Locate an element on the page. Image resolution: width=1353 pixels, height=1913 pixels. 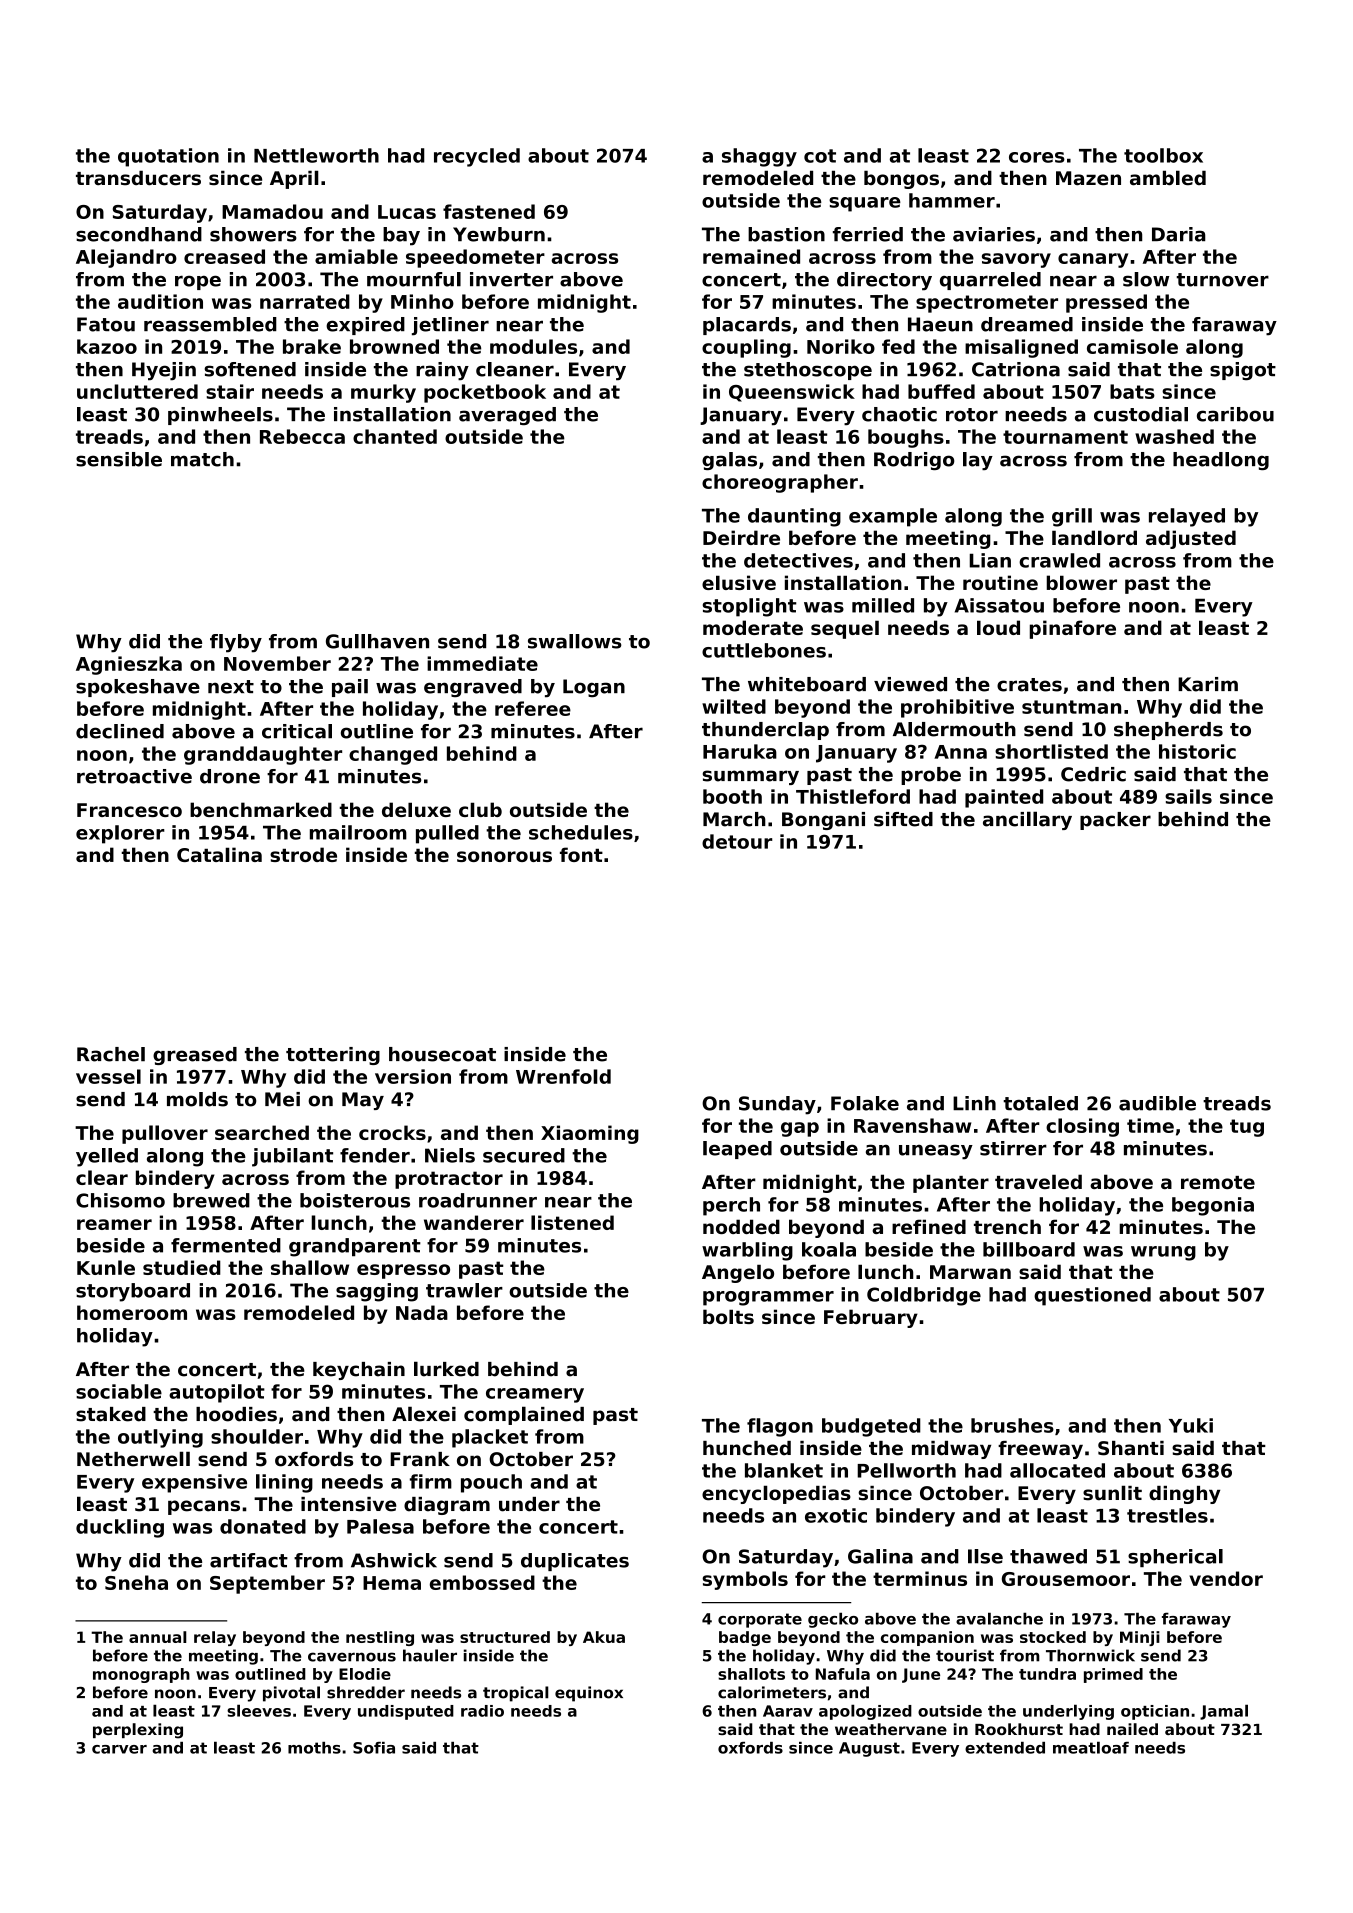
transducers is located at coordinates (138, 178).
